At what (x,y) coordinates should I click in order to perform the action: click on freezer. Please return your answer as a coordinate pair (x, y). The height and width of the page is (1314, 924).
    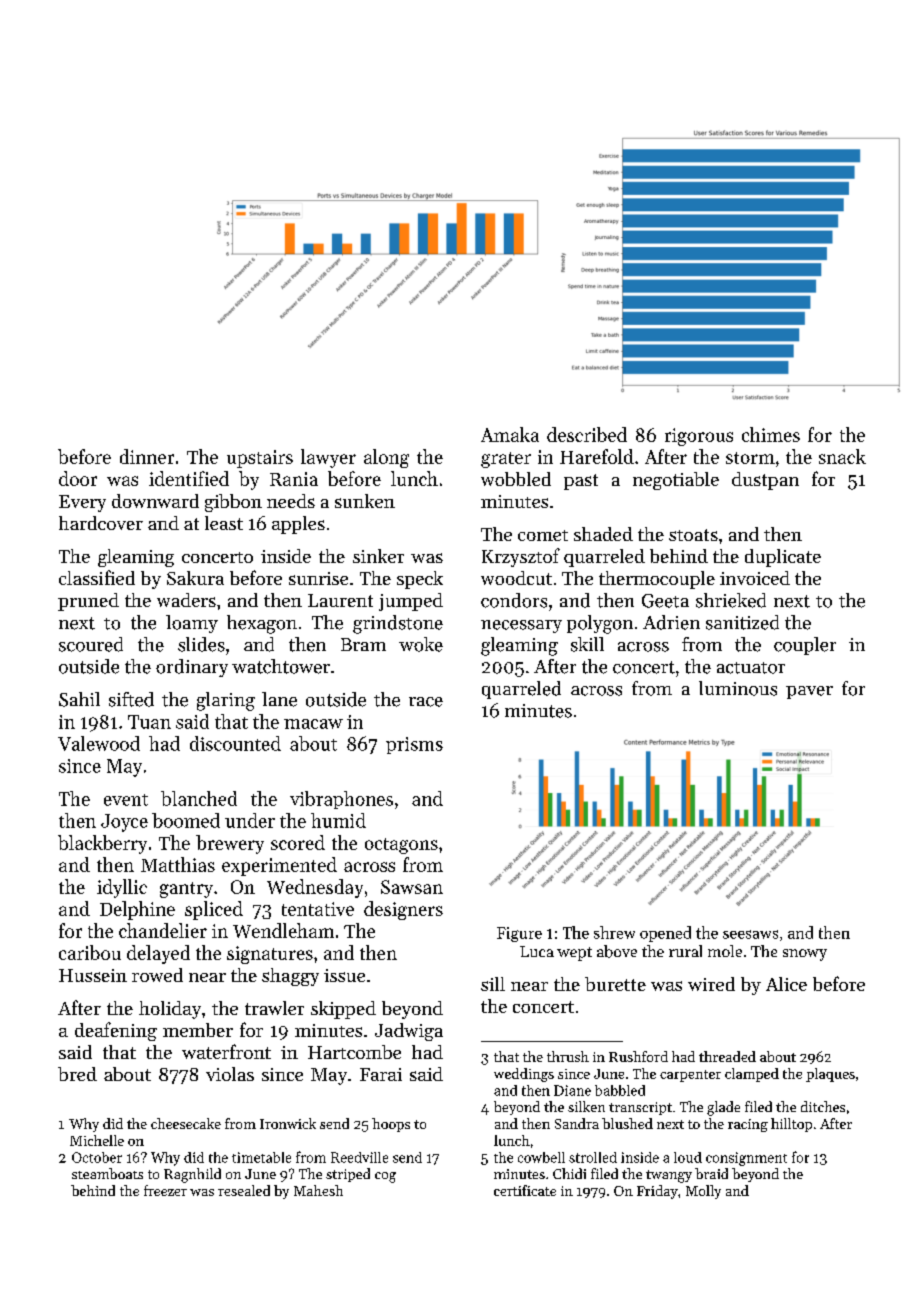
    Looking at the image, I should click on (165, 1190).
